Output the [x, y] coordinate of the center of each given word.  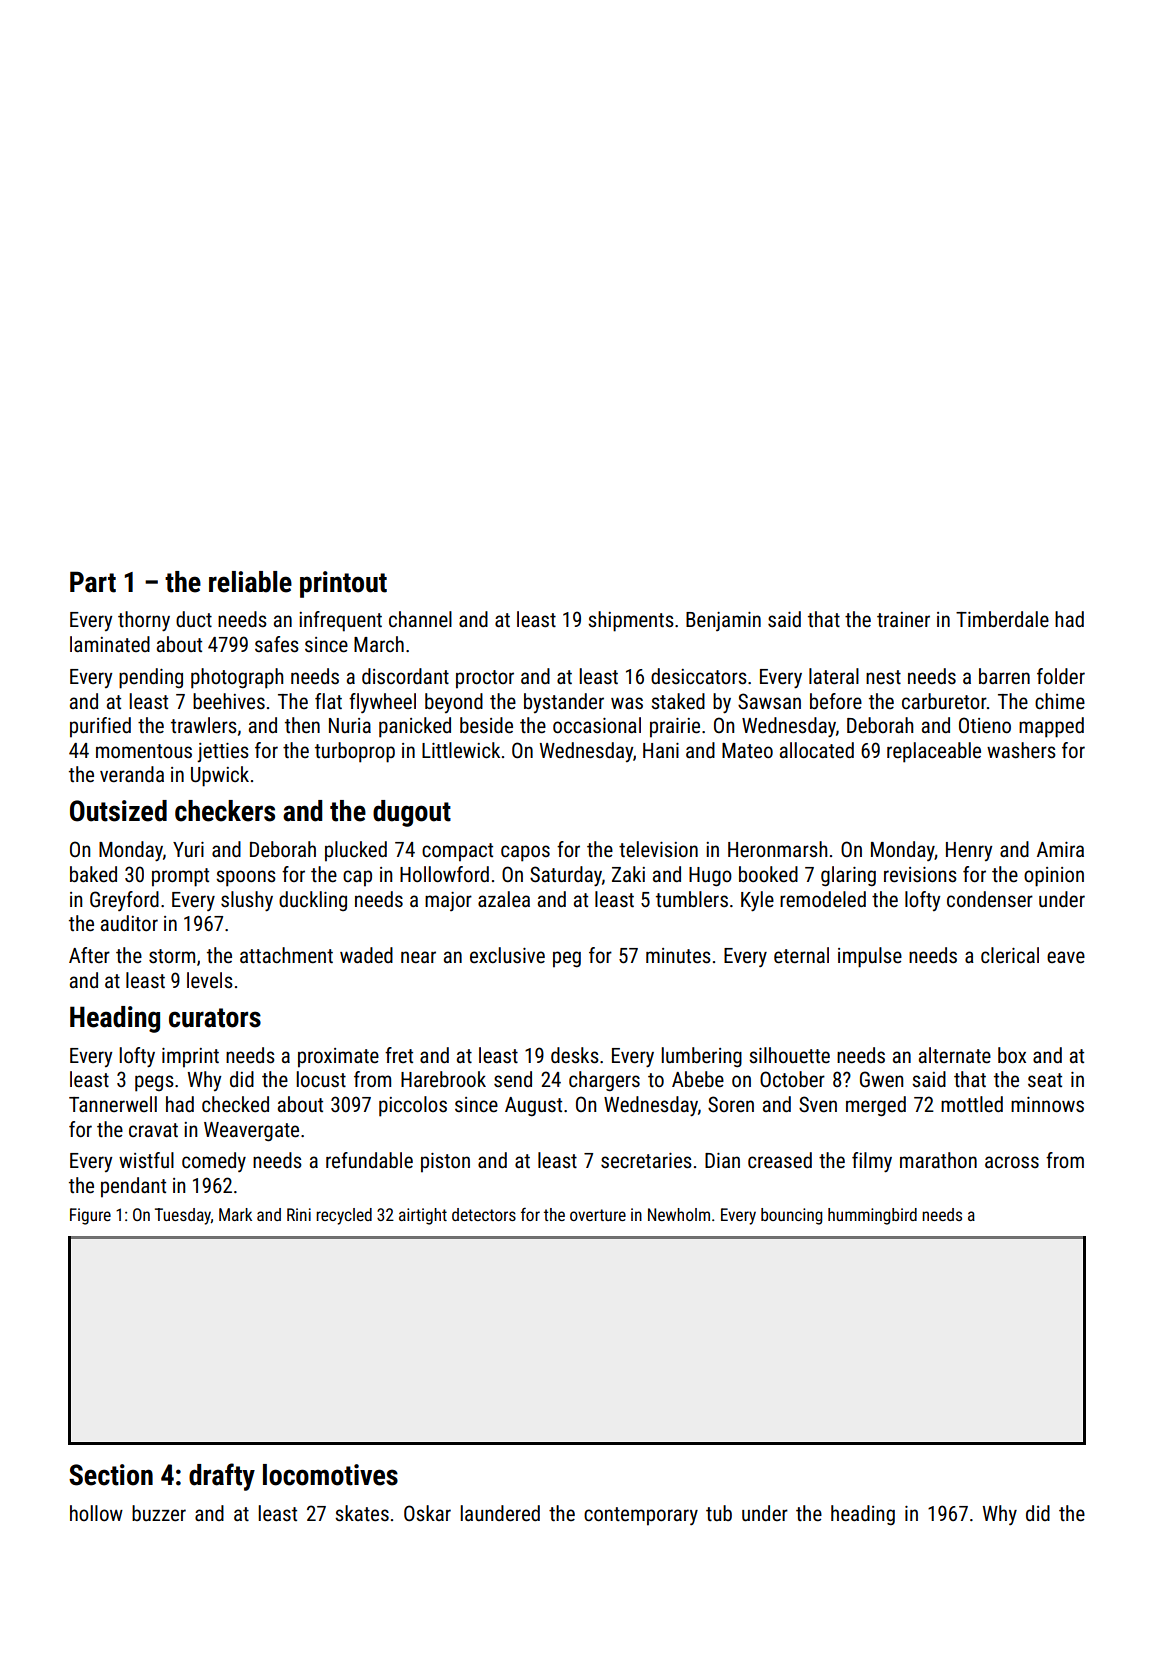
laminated [110, 644]
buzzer [159, 1513]
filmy [872, 1162]
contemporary [641, 1516]
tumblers [692, 899]
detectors [484, 1214]
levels [210, 980]
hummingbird [872, 1216]
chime [1060, 701]
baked [93, 874]
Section [111, 1475]
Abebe [698, 1079]
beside [486, 725]
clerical [1010, 955]
